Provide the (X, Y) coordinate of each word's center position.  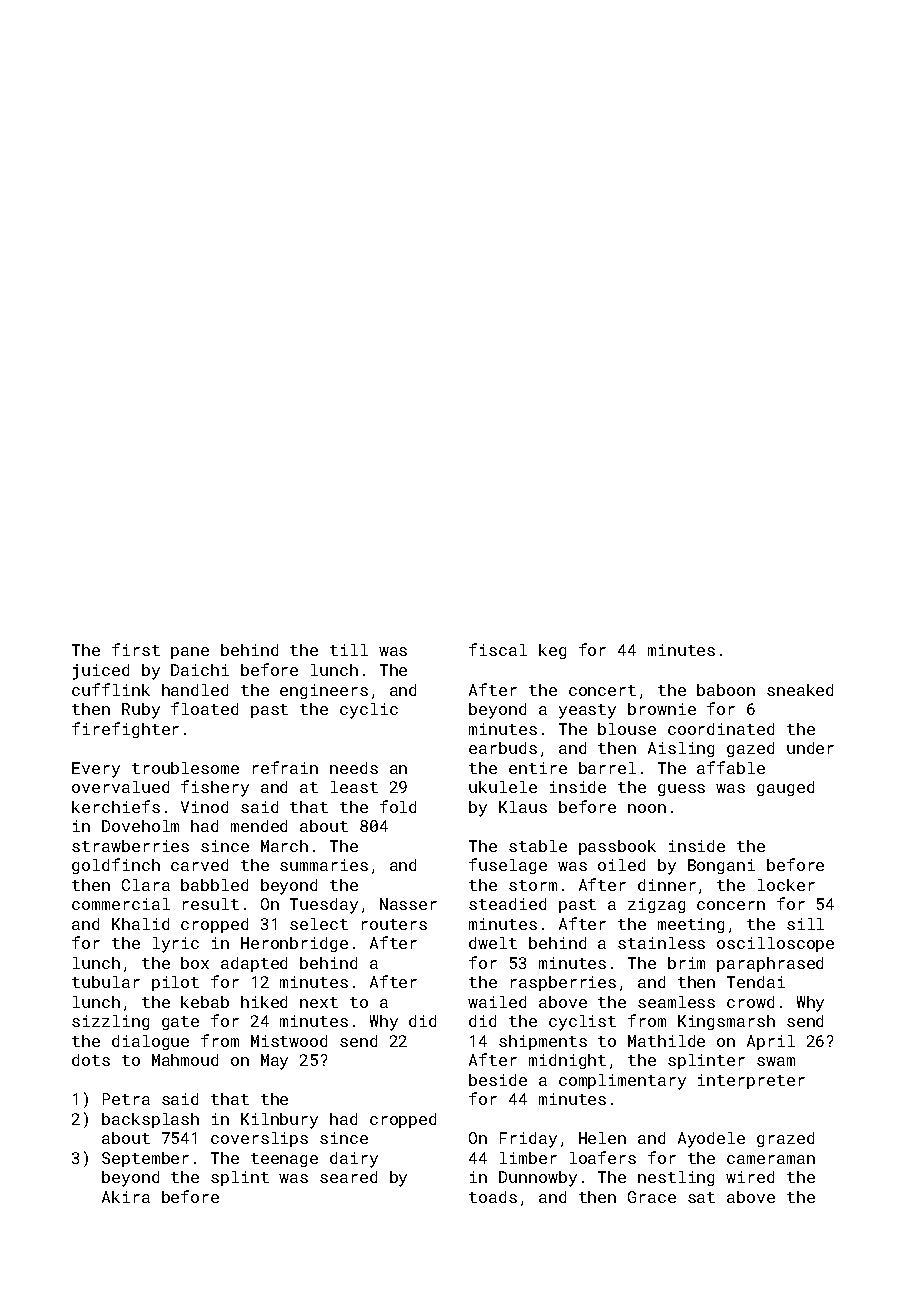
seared (348, 1177)
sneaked (800, 690)
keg (552, 651)
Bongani (721, 866)
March (284, 846)
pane (190, 653)
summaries (324, 865)
